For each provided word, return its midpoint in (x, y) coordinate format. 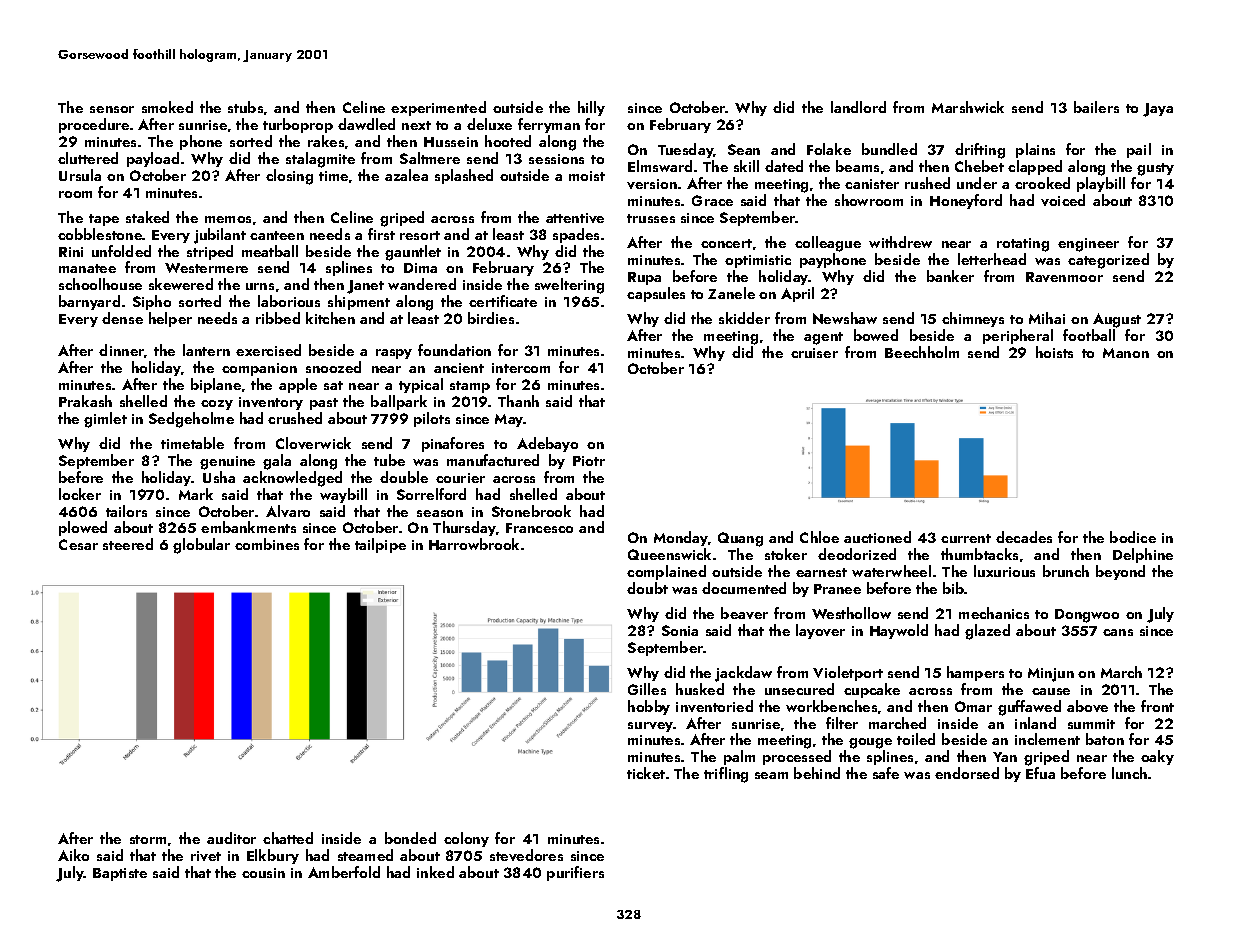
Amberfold (344, 872)
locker (80, 494)
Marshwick (968, 107)
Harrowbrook (474, 544)
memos (228, 219)
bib (954, 588)
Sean (744, 149)
